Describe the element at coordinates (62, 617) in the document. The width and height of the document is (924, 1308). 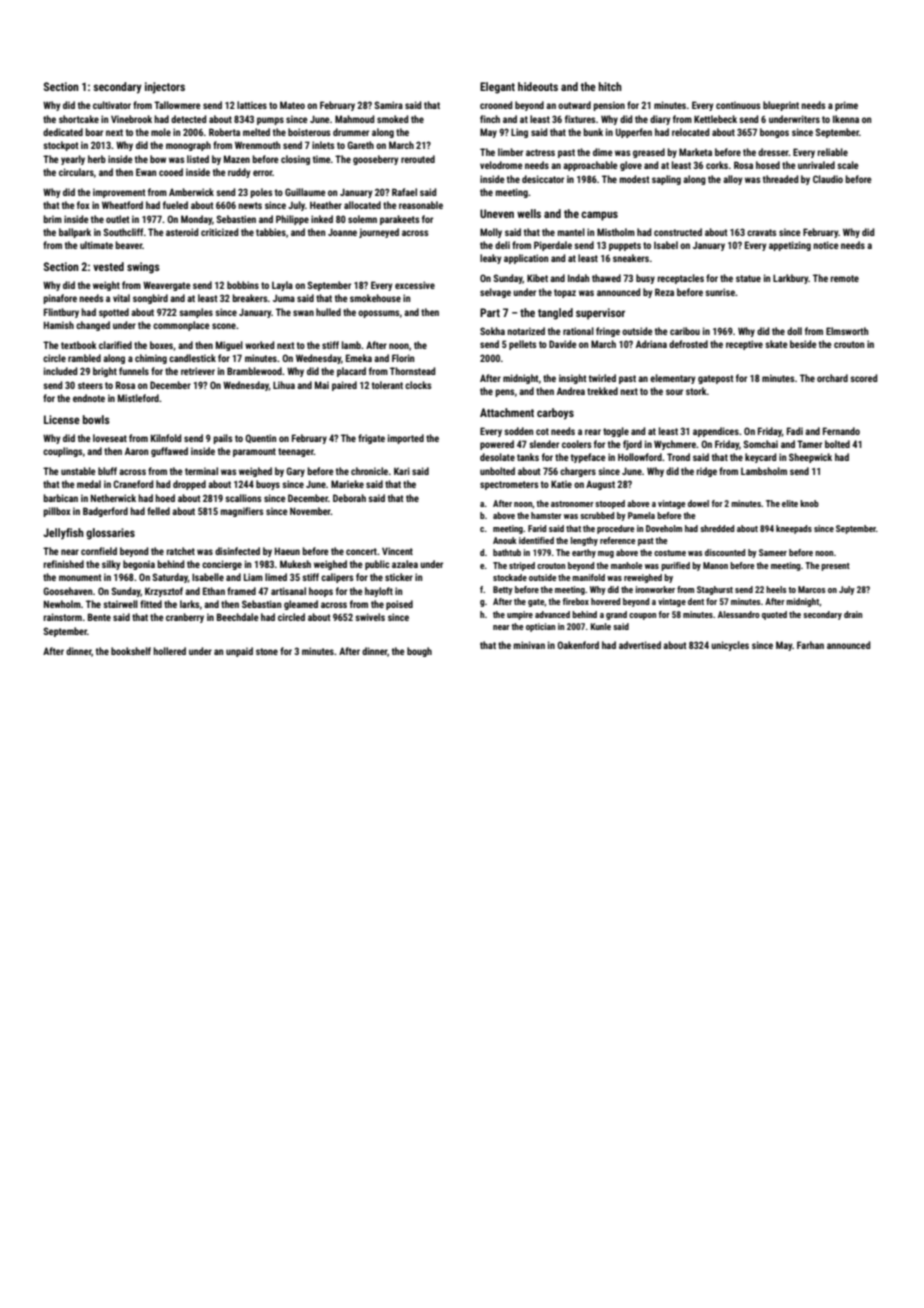
I see `rainstorm` at that location.
